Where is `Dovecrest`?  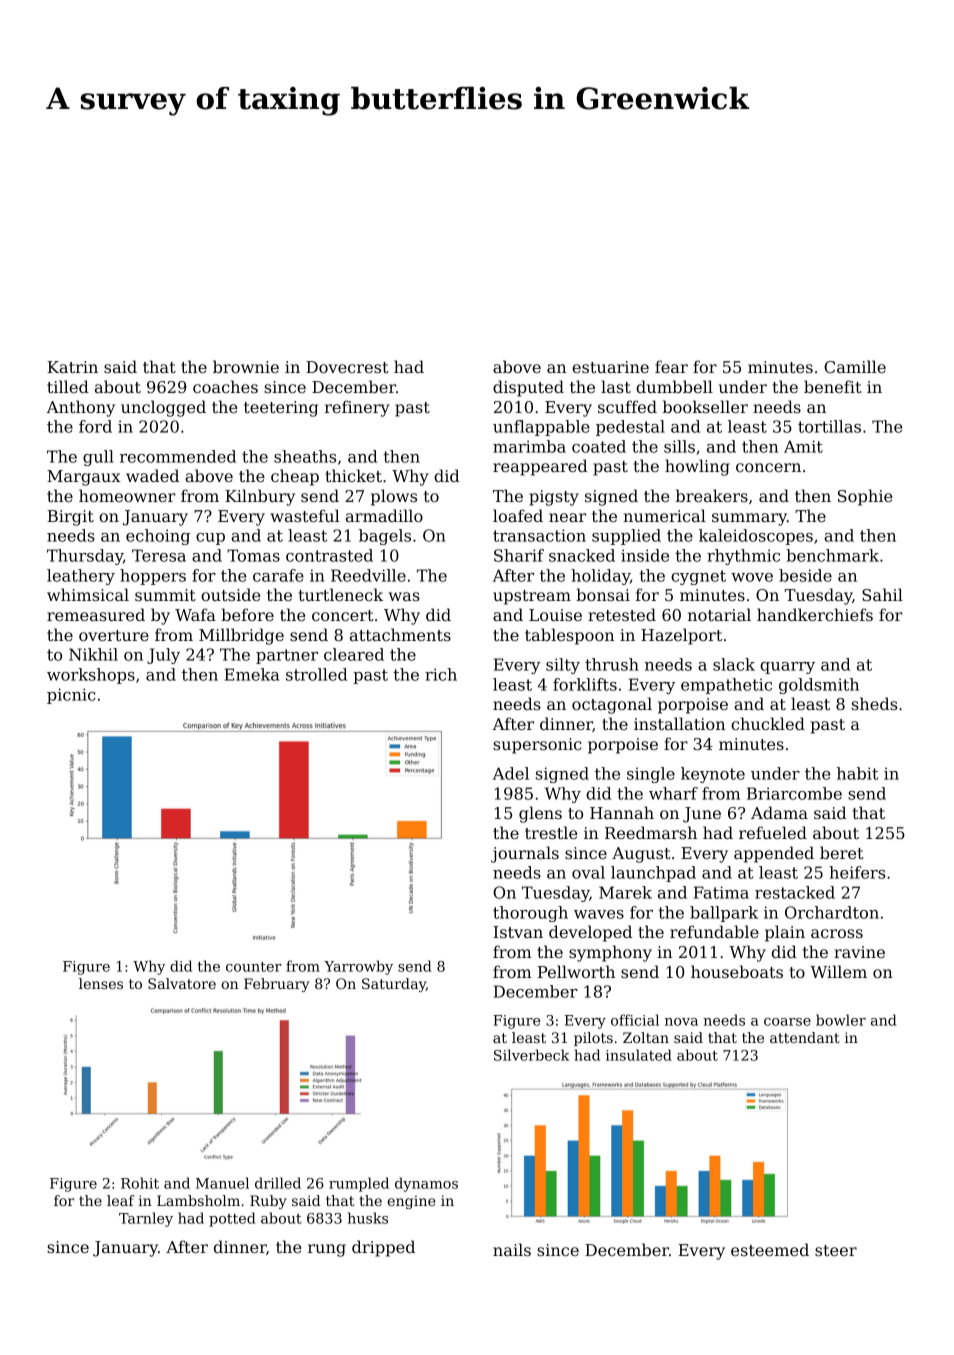 Dovecrest is located at coordinates (347, 367).
